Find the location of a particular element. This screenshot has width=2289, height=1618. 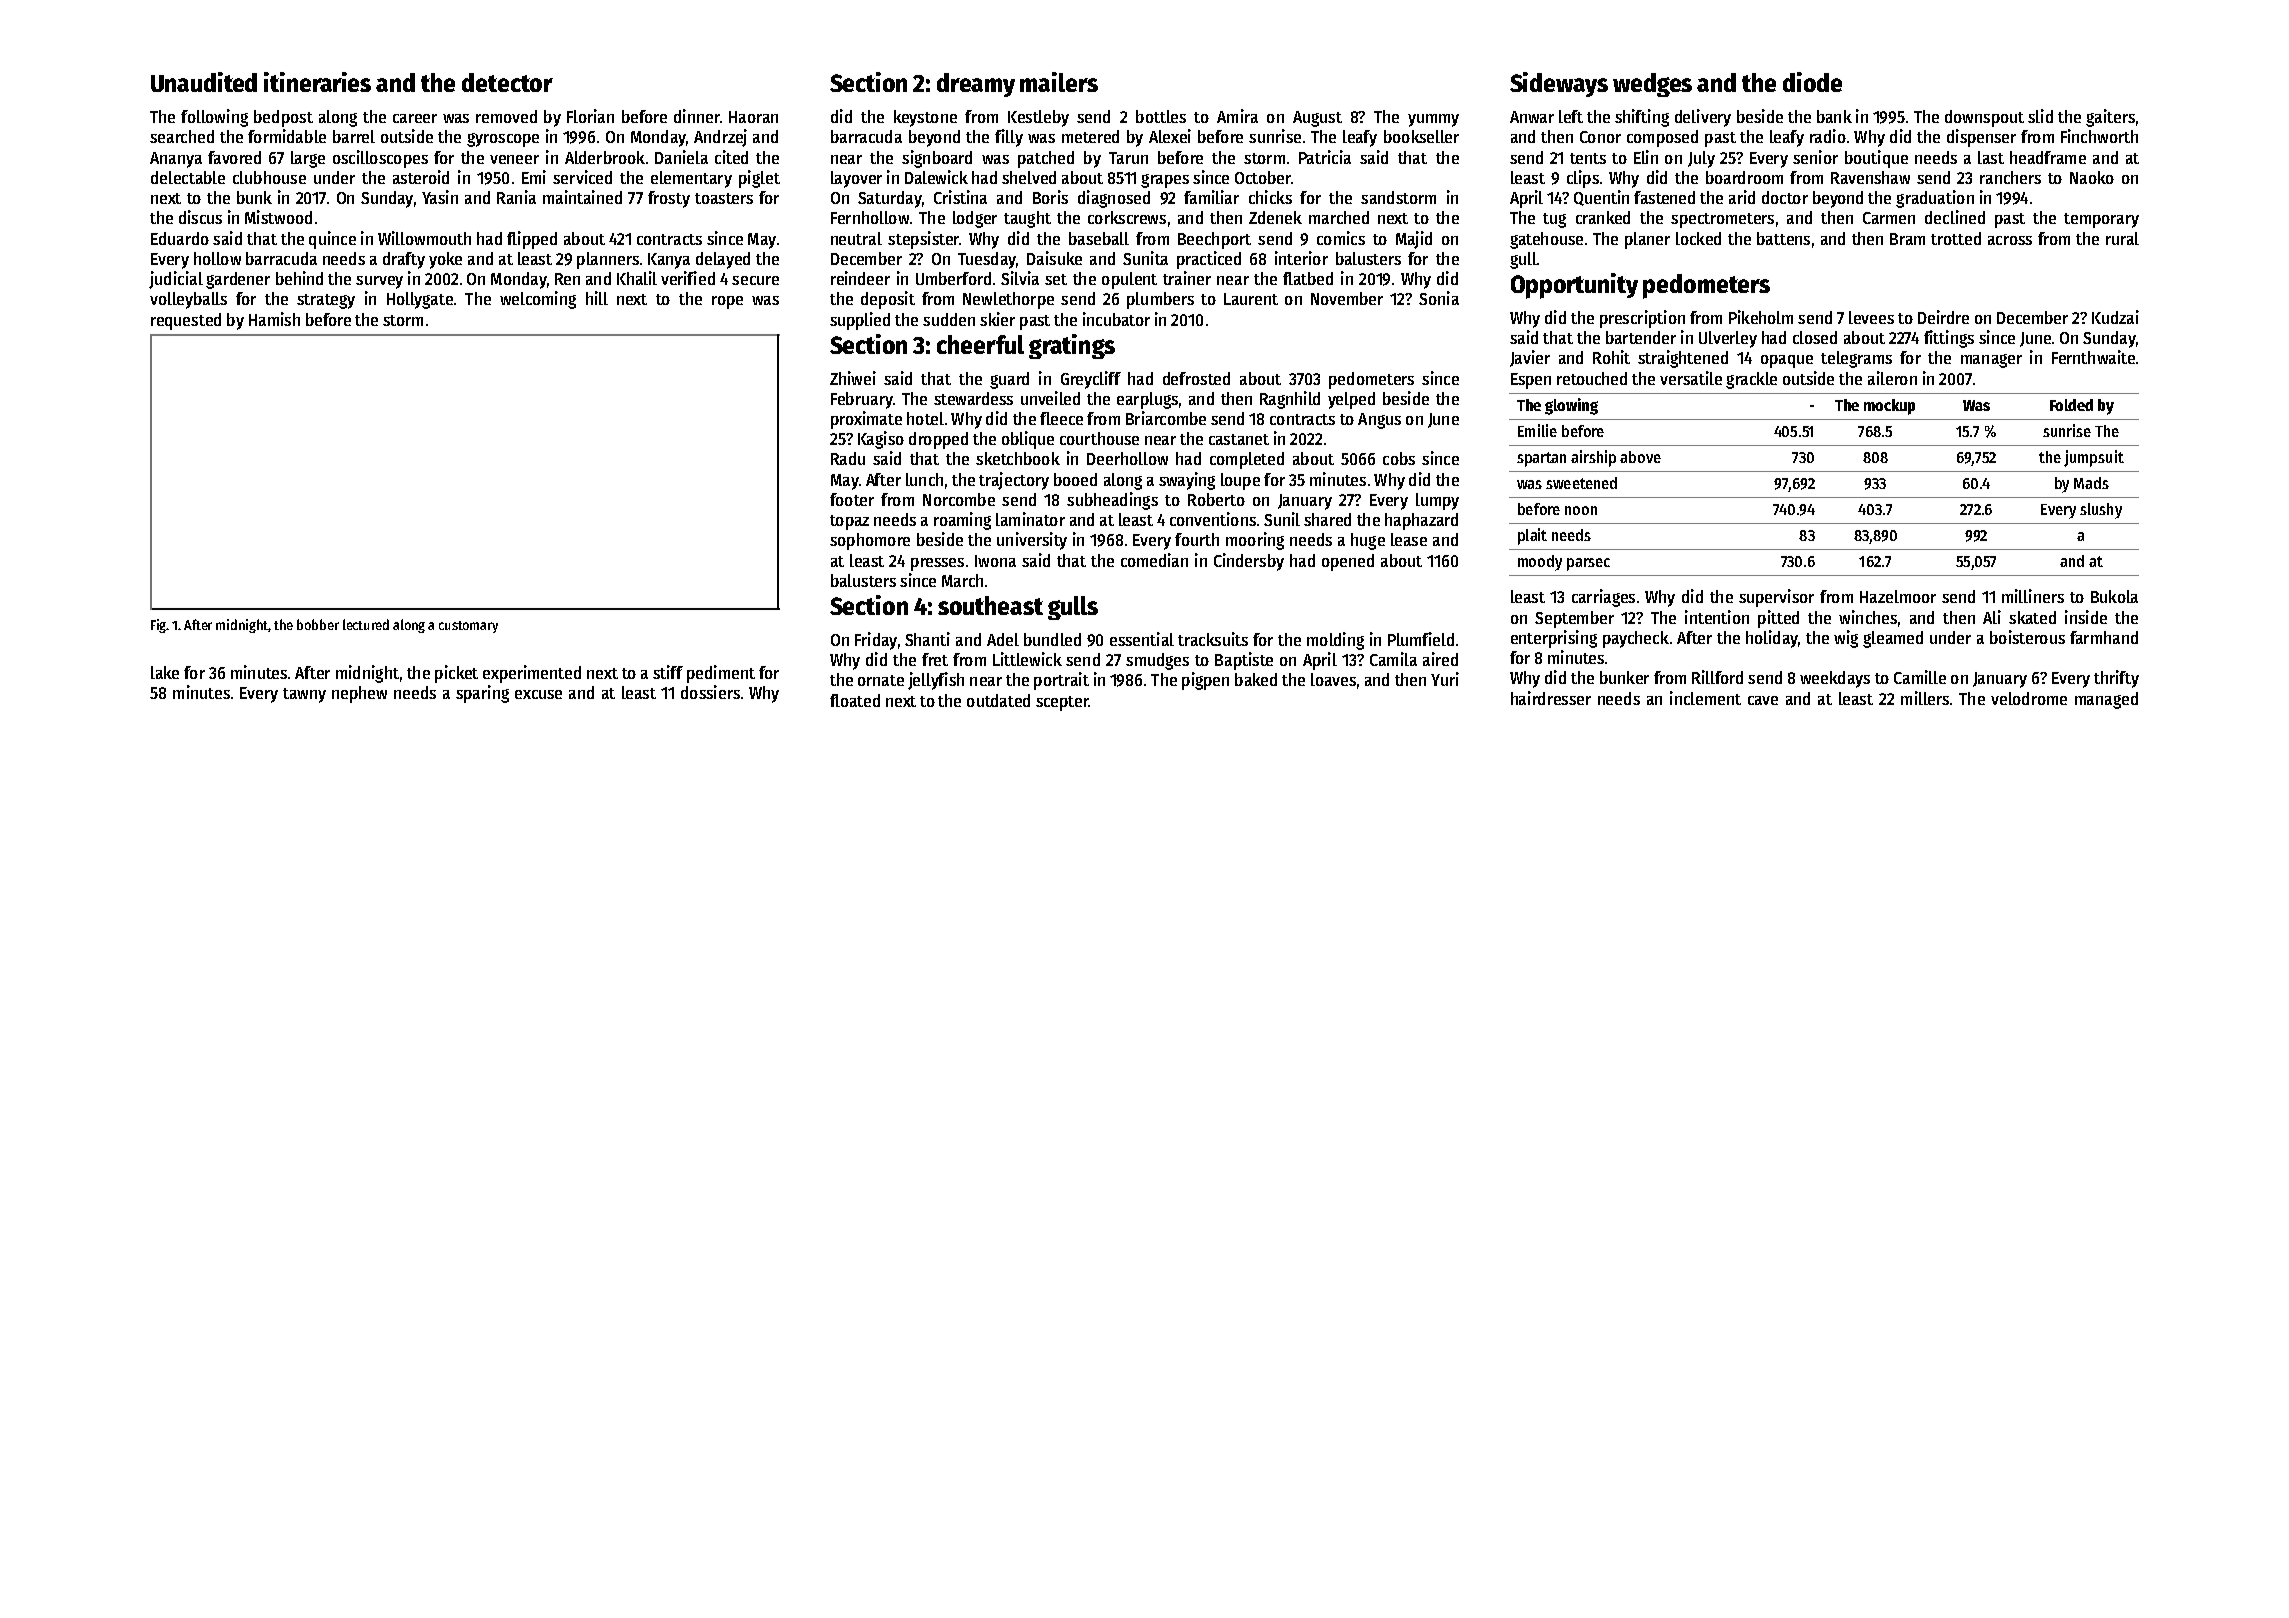

grapes is located at coordinates (1165, 181).
